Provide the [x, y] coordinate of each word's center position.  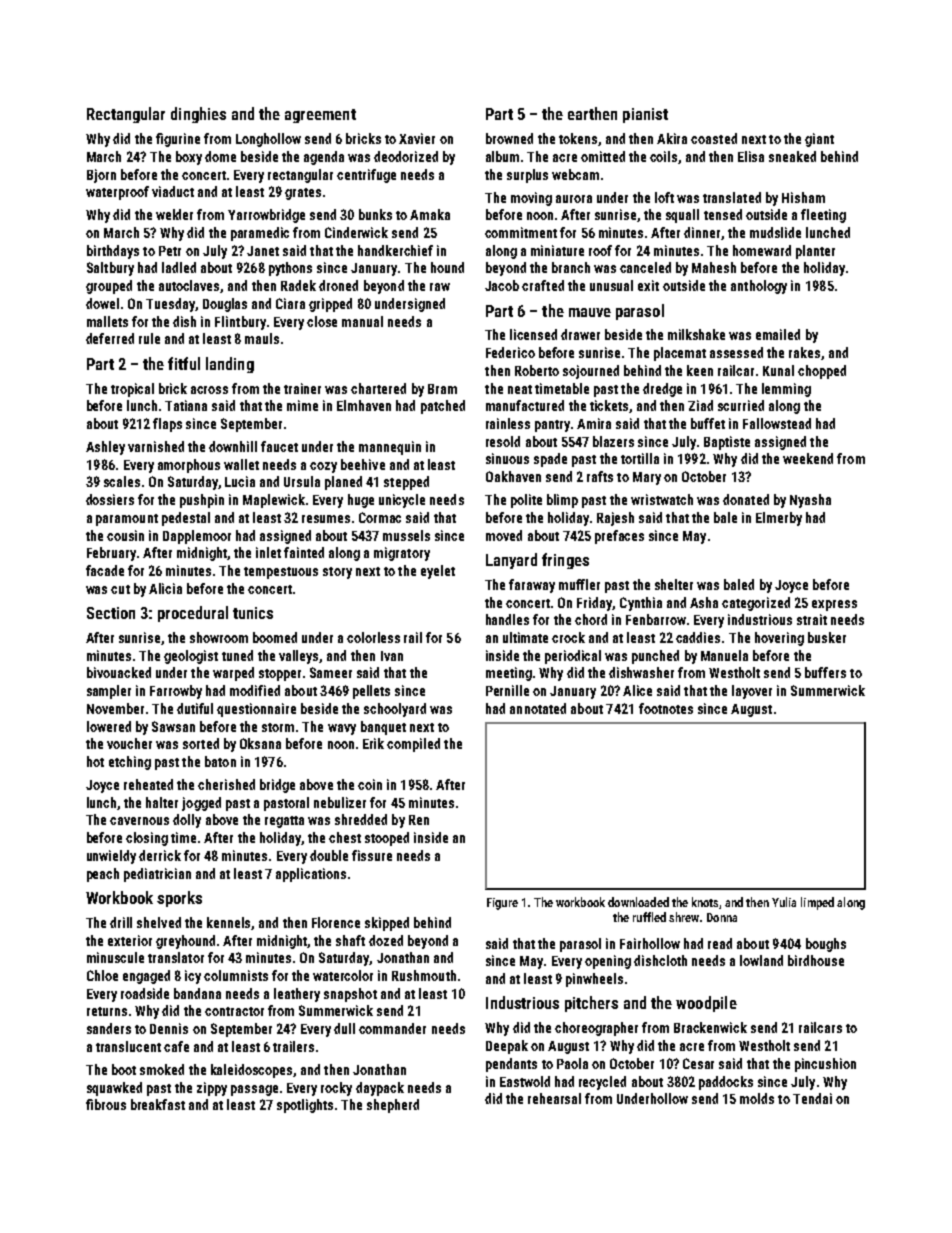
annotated [538, 708]
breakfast [158, 1104]
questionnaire [256, 710]
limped [817, 903]
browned [509, 138]
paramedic [260, 234]
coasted [714, 138]
